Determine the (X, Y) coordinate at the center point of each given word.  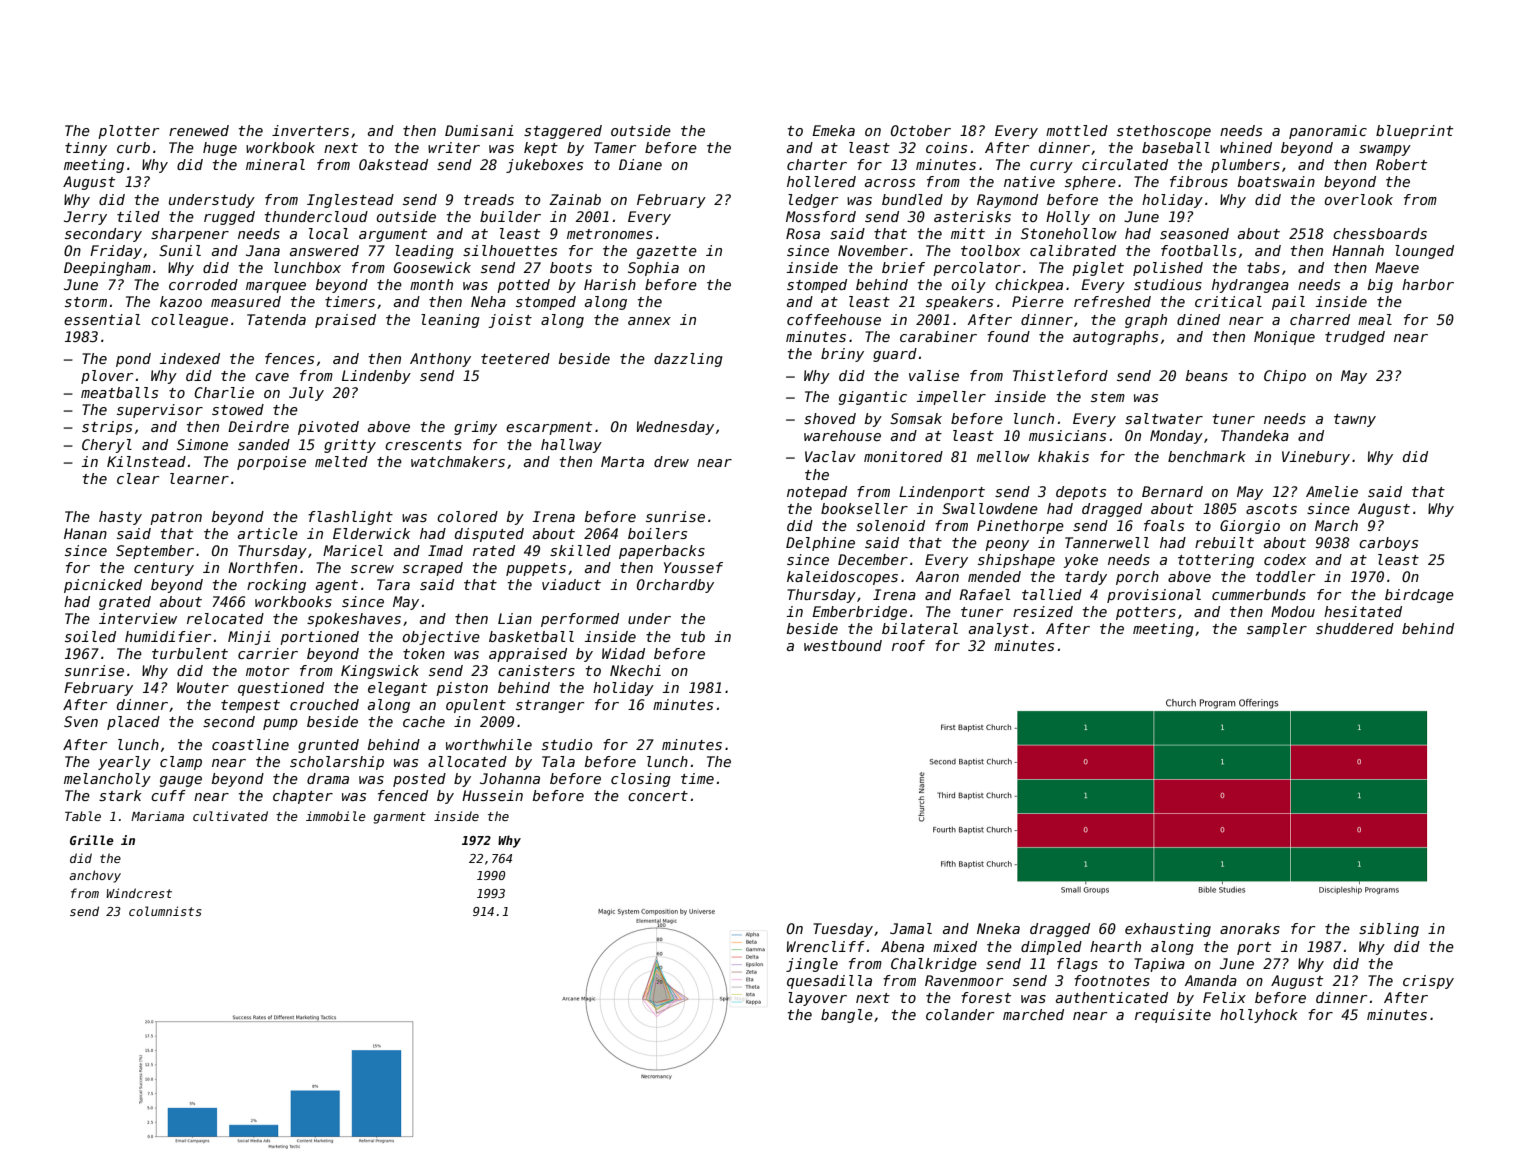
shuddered (1355, 628)
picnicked (103, 586)
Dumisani (479, 130)
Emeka (833, 130)
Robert (1401, 164)
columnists (165, 911)
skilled (580, 550)
